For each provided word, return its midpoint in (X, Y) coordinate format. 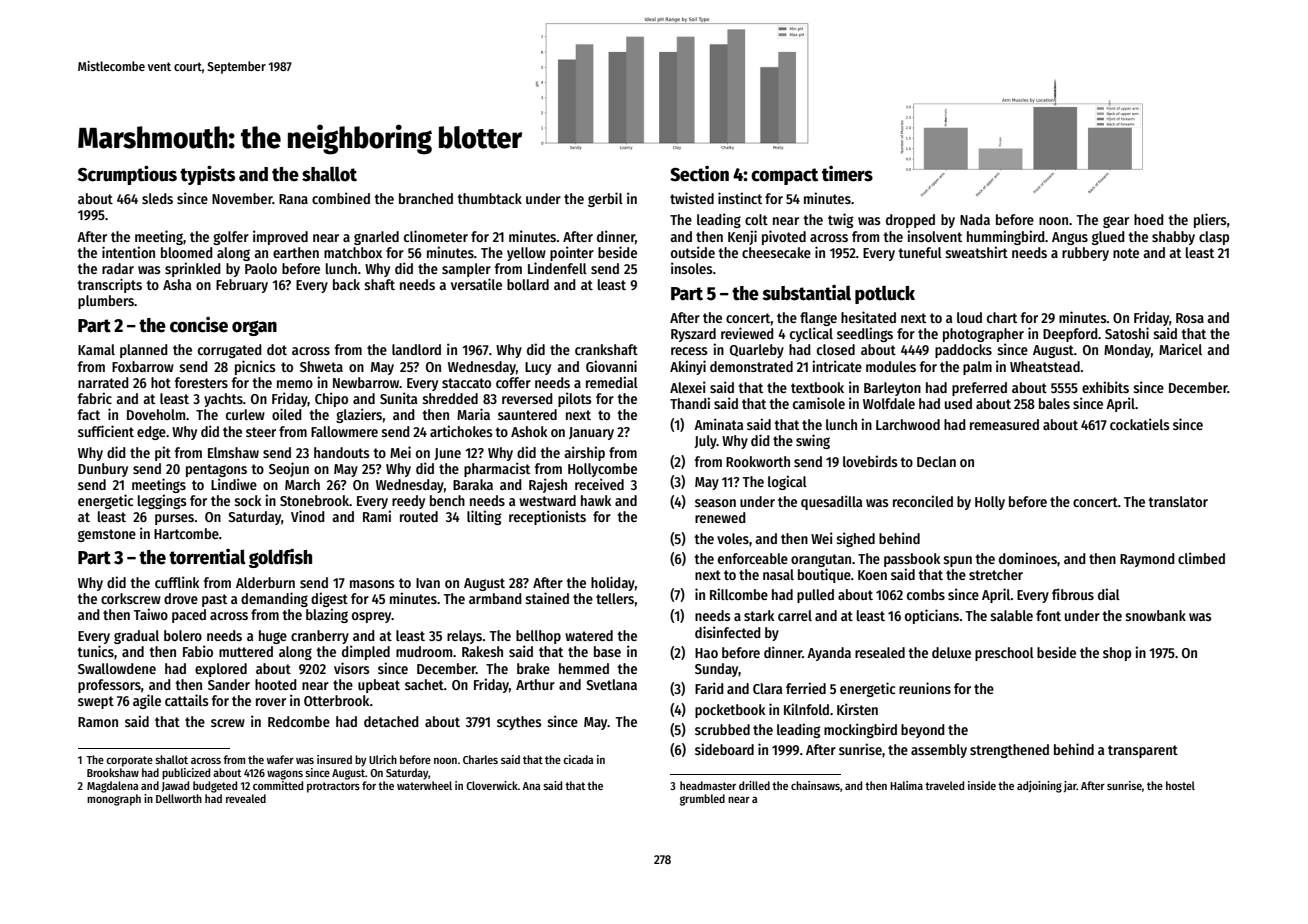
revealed (246, 798)
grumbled (702, 800)
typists (207, 175)
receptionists (547, 517)
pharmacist (497, 469)
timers (847, 174)
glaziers (359, 415)
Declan (936, 461)
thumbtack (489, 198)
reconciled (923, 501)
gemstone (107, 535)
